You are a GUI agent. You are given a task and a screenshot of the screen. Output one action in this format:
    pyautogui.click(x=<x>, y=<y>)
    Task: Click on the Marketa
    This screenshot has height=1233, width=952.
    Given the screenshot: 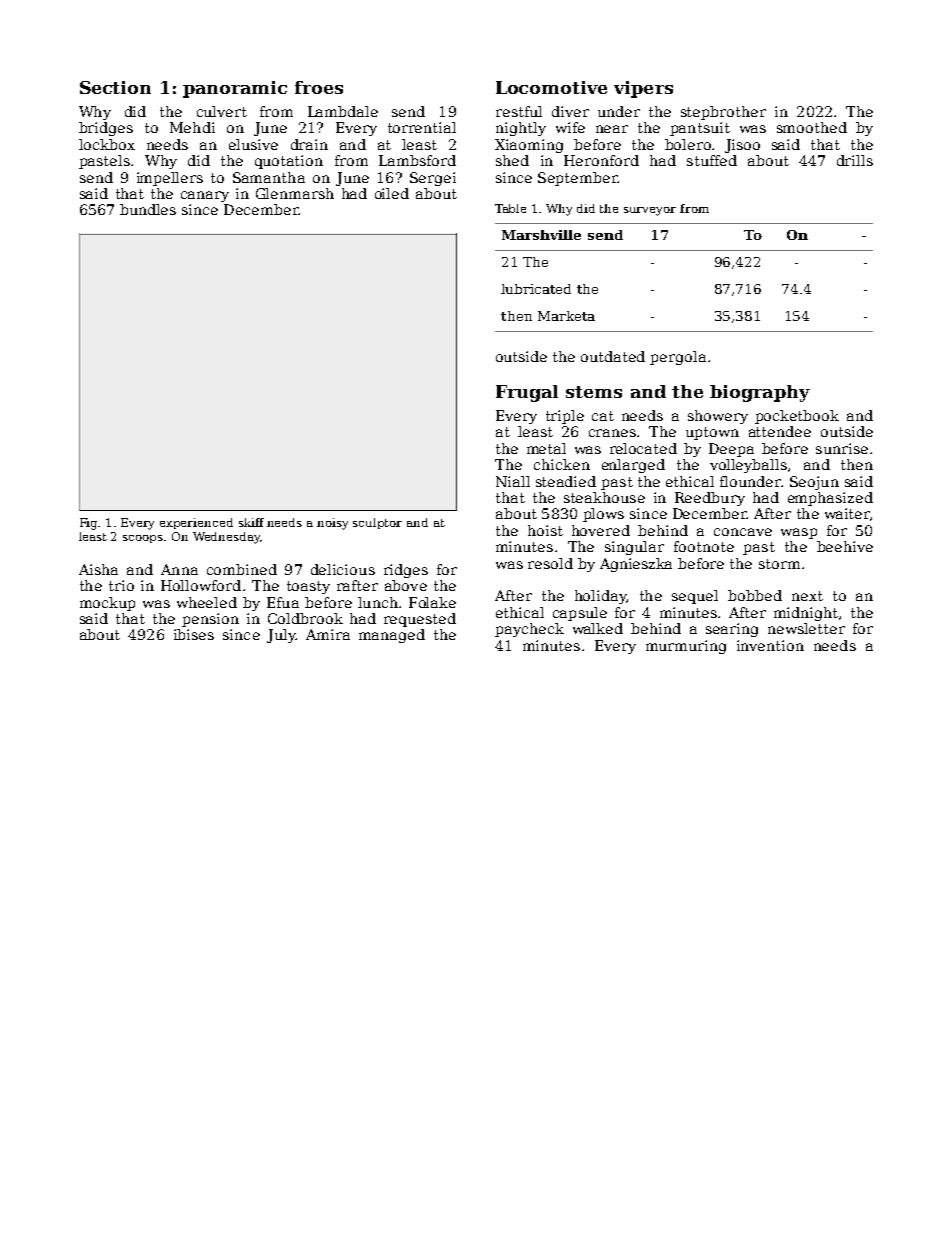 What is the action you would take?
    pyautogui.click(x=566, y=316)
